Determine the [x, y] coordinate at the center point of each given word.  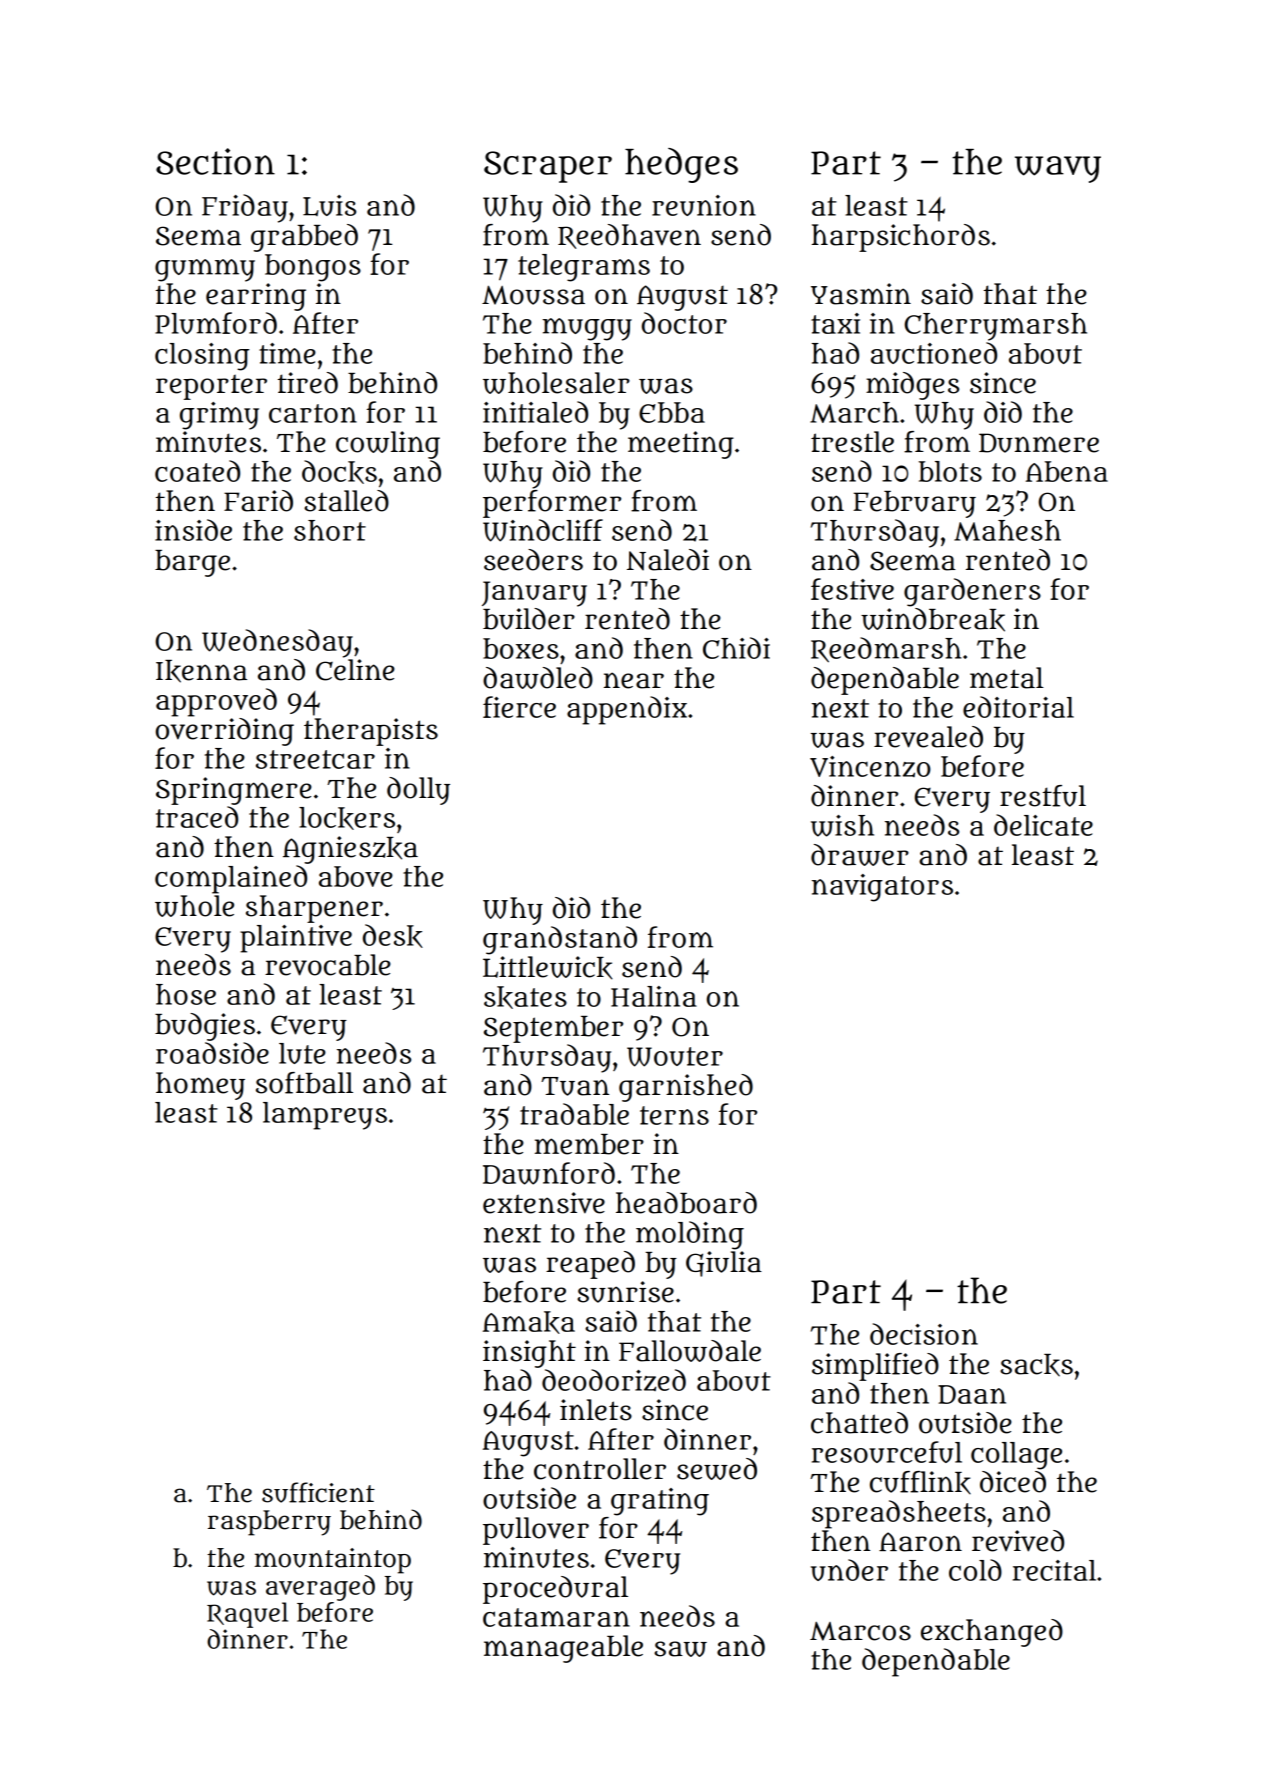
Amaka [529, 1322]
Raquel [247, 1615]
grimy [219, 416]
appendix [627, 710]
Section [215, 161]
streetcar [315, 759]
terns [674, 1115]
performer [552, 504]
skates [525, 997]
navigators [882, 888]
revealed [928, 737]
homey [200, 1086]
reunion [704, 205]
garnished [686, 1088]
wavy [1058, 169]
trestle [852, 442]
